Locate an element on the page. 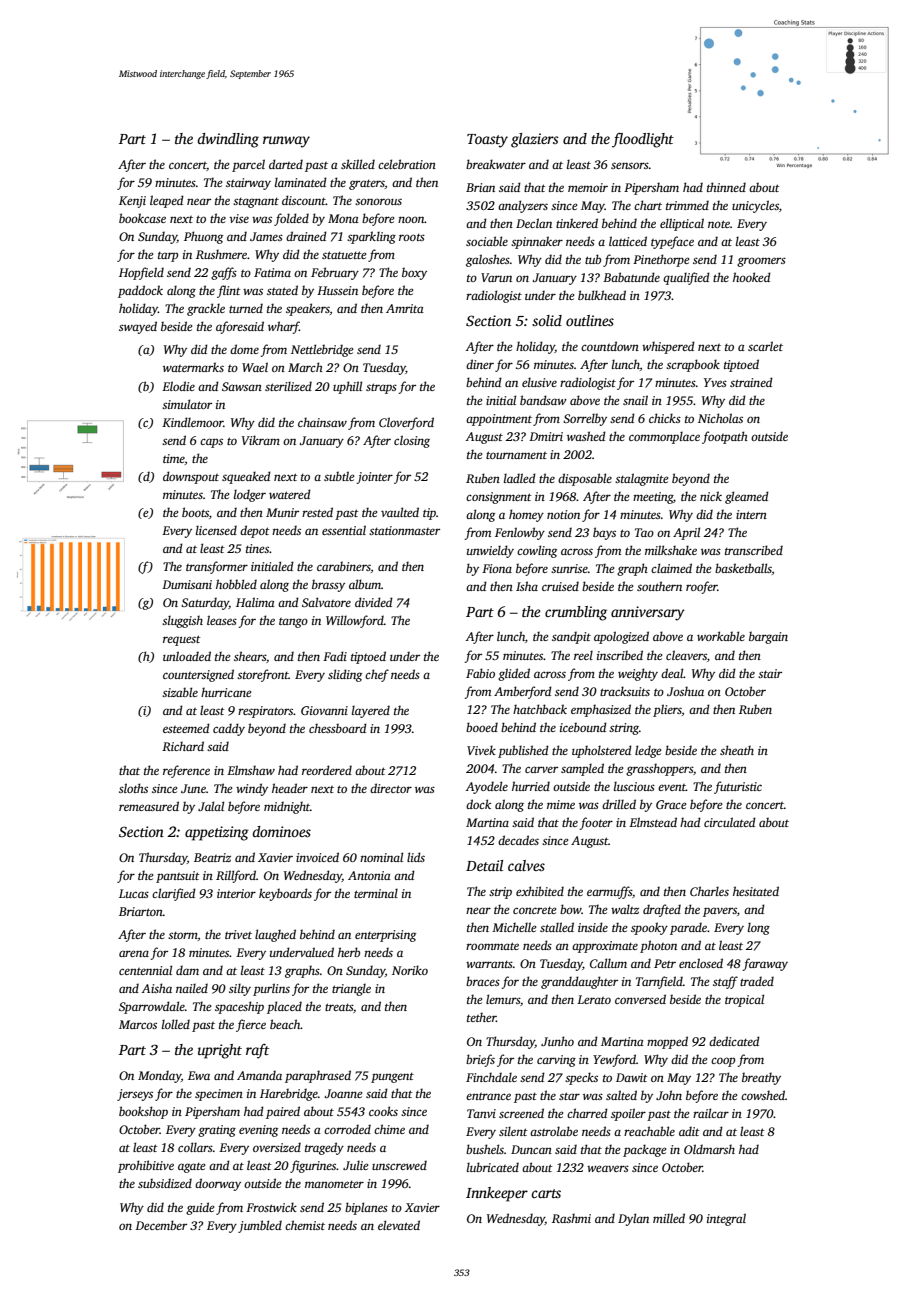 This page has width=908, height=1316. collars is located at coordinates (195, 1147).
